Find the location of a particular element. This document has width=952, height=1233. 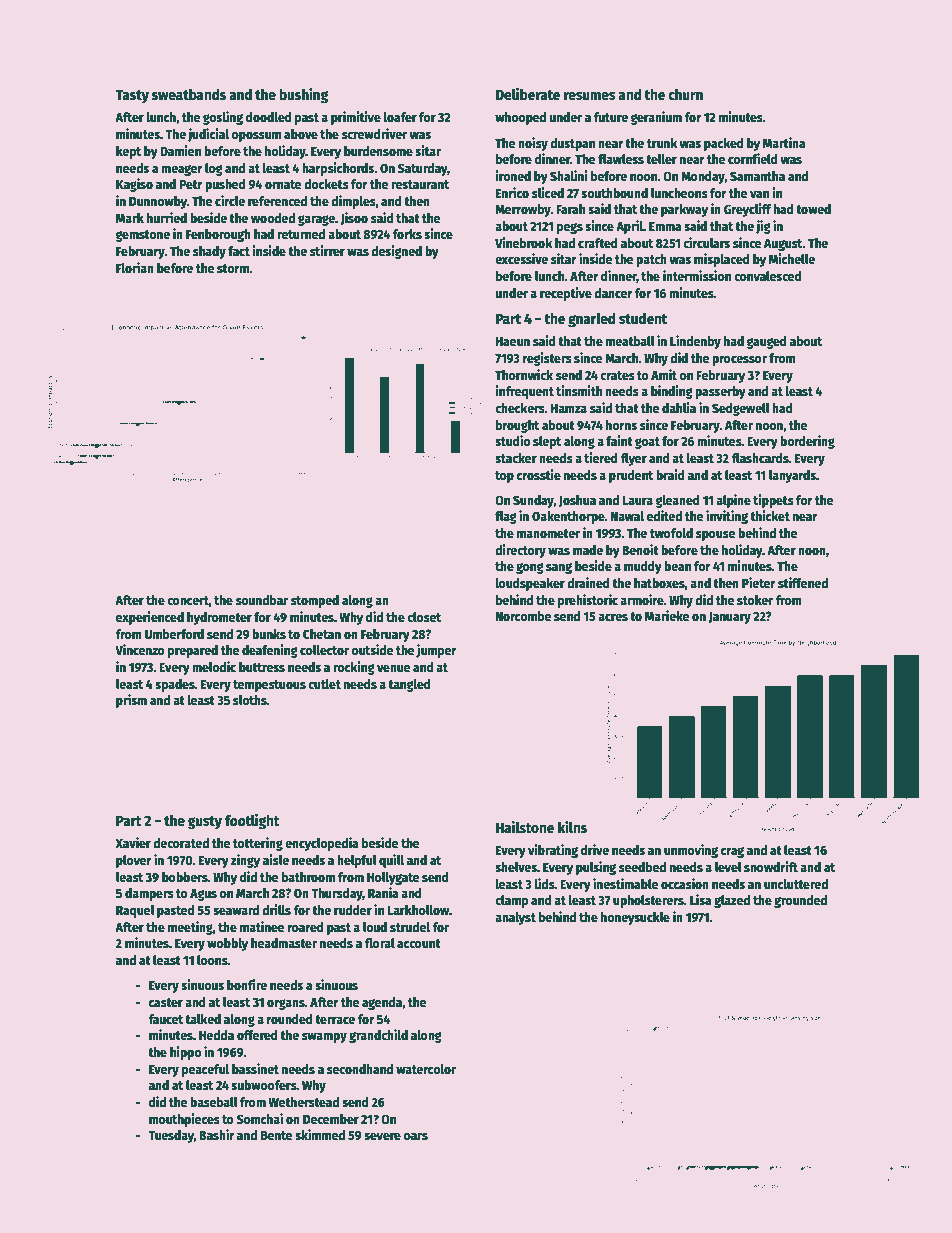

restaurant is located at coordinates (420, 184).
